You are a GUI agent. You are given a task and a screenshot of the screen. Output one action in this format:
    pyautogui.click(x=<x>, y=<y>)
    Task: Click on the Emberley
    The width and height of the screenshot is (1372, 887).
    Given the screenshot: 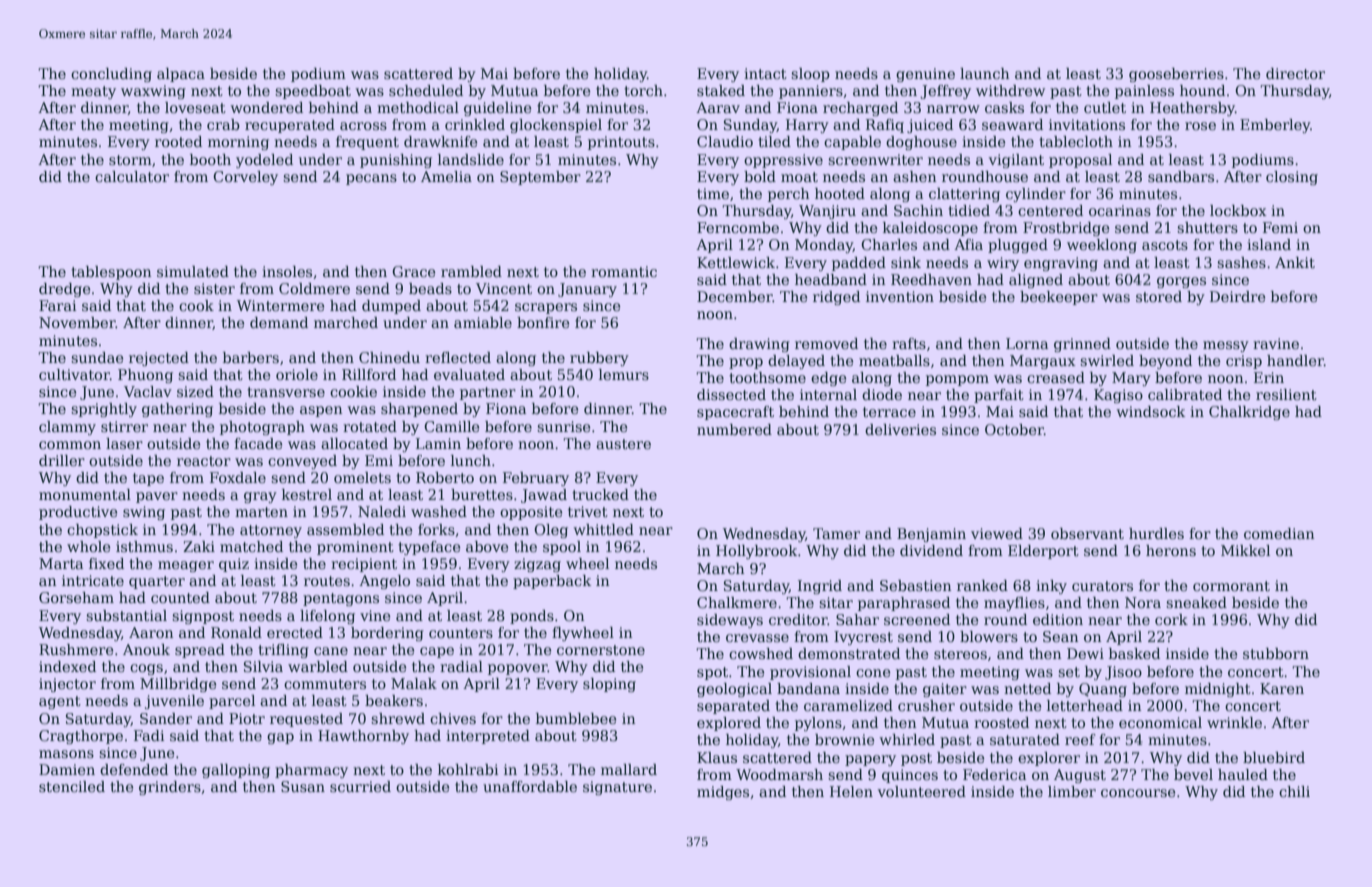 What is the action you would take?
    pyautogui.click(x=1275, y=126)
